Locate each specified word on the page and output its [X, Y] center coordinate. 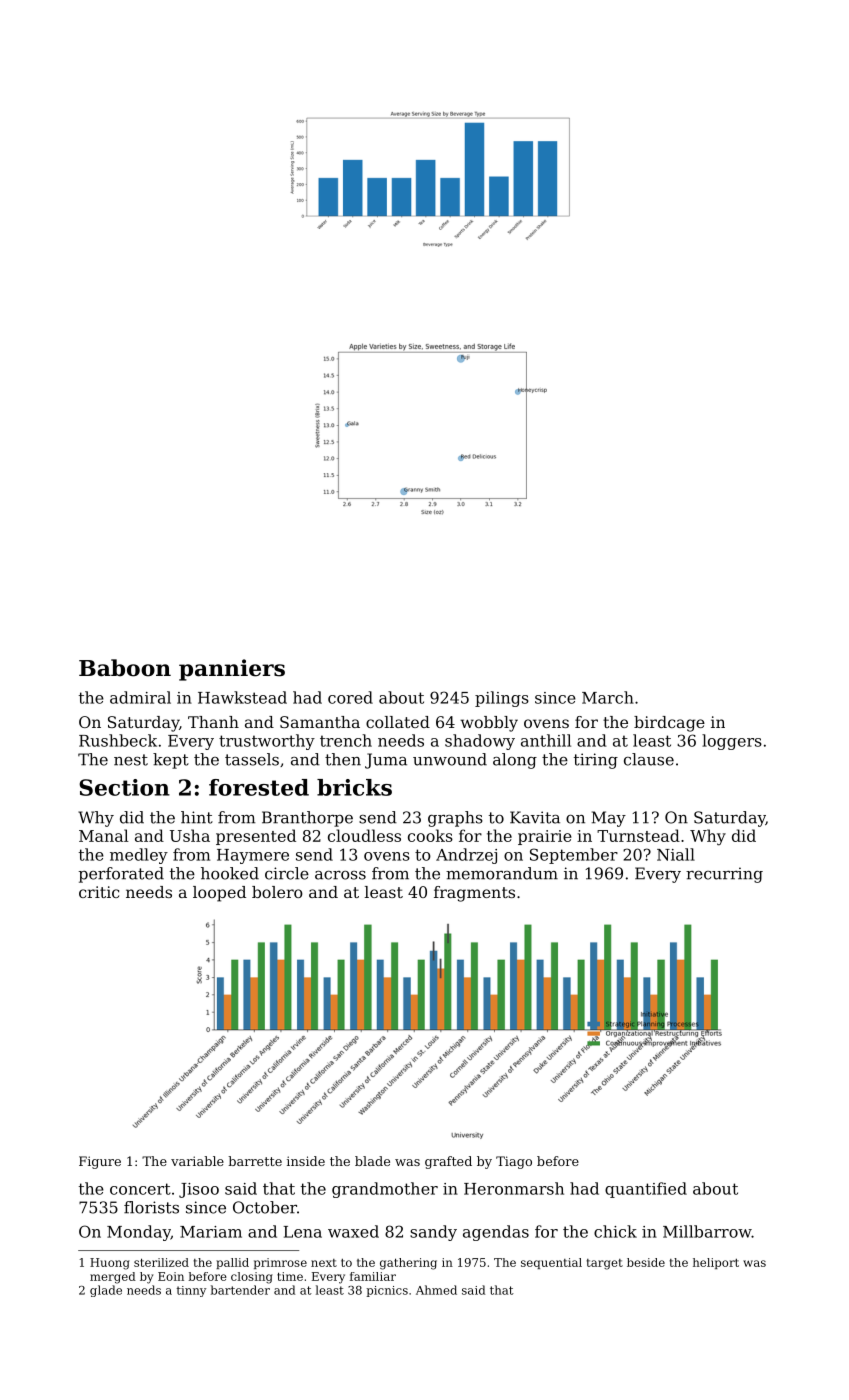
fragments [474, 894]
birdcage [669, 724]
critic [99, 892]
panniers [232, 670]
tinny [191, 1291]
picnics [387, 1291]
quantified [646, 1190]
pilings [502, 699]
